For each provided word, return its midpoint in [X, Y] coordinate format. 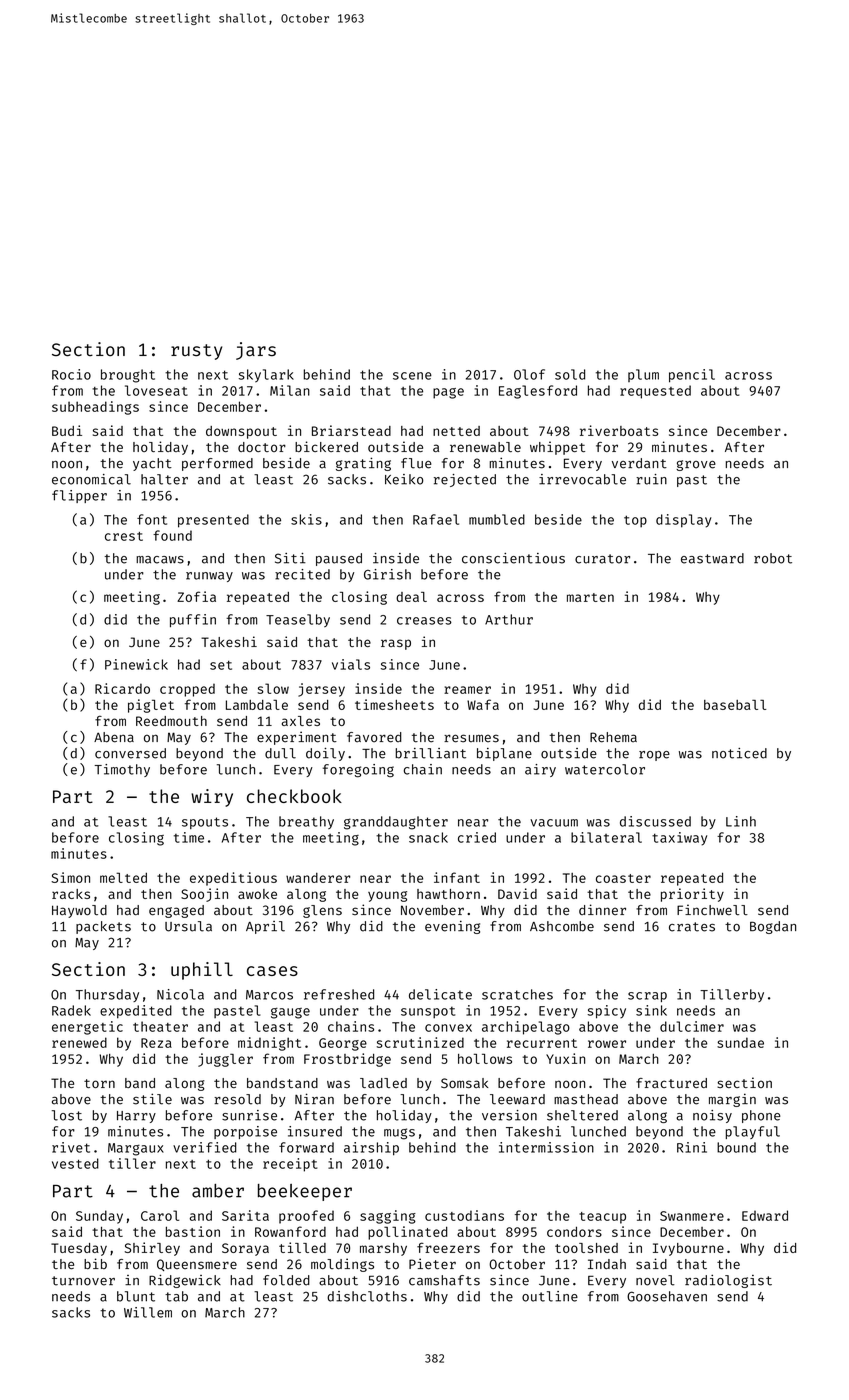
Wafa [483, 704]
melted [123, 877]
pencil [692, 376]
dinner [602, 909]
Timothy [122, 770]
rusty [196, 352]
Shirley [152, 1249]
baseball [735, 704]
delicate [440, 994]
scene [412, 376]
